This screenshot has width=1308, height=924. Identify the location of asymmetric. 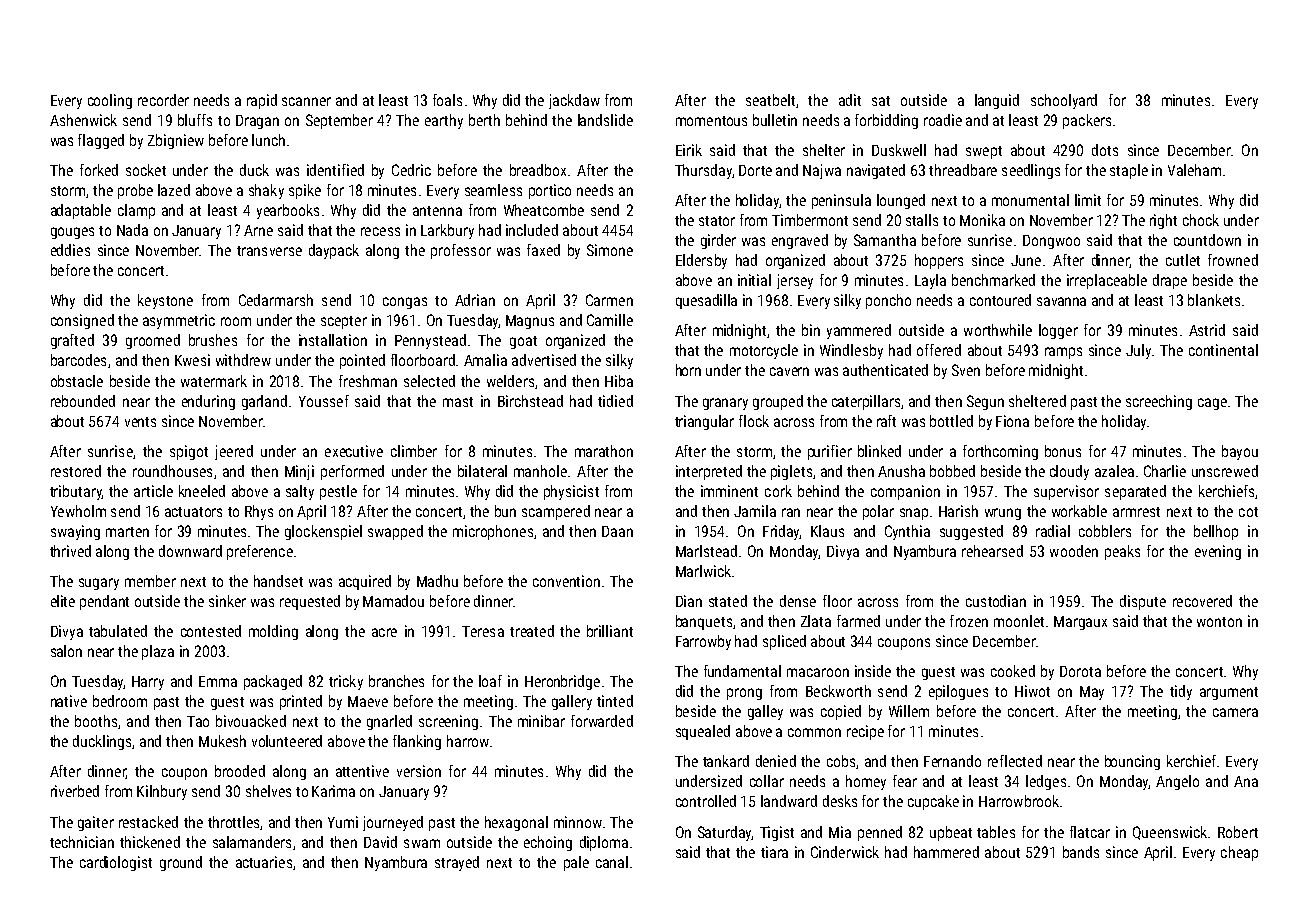
(179, 321).
